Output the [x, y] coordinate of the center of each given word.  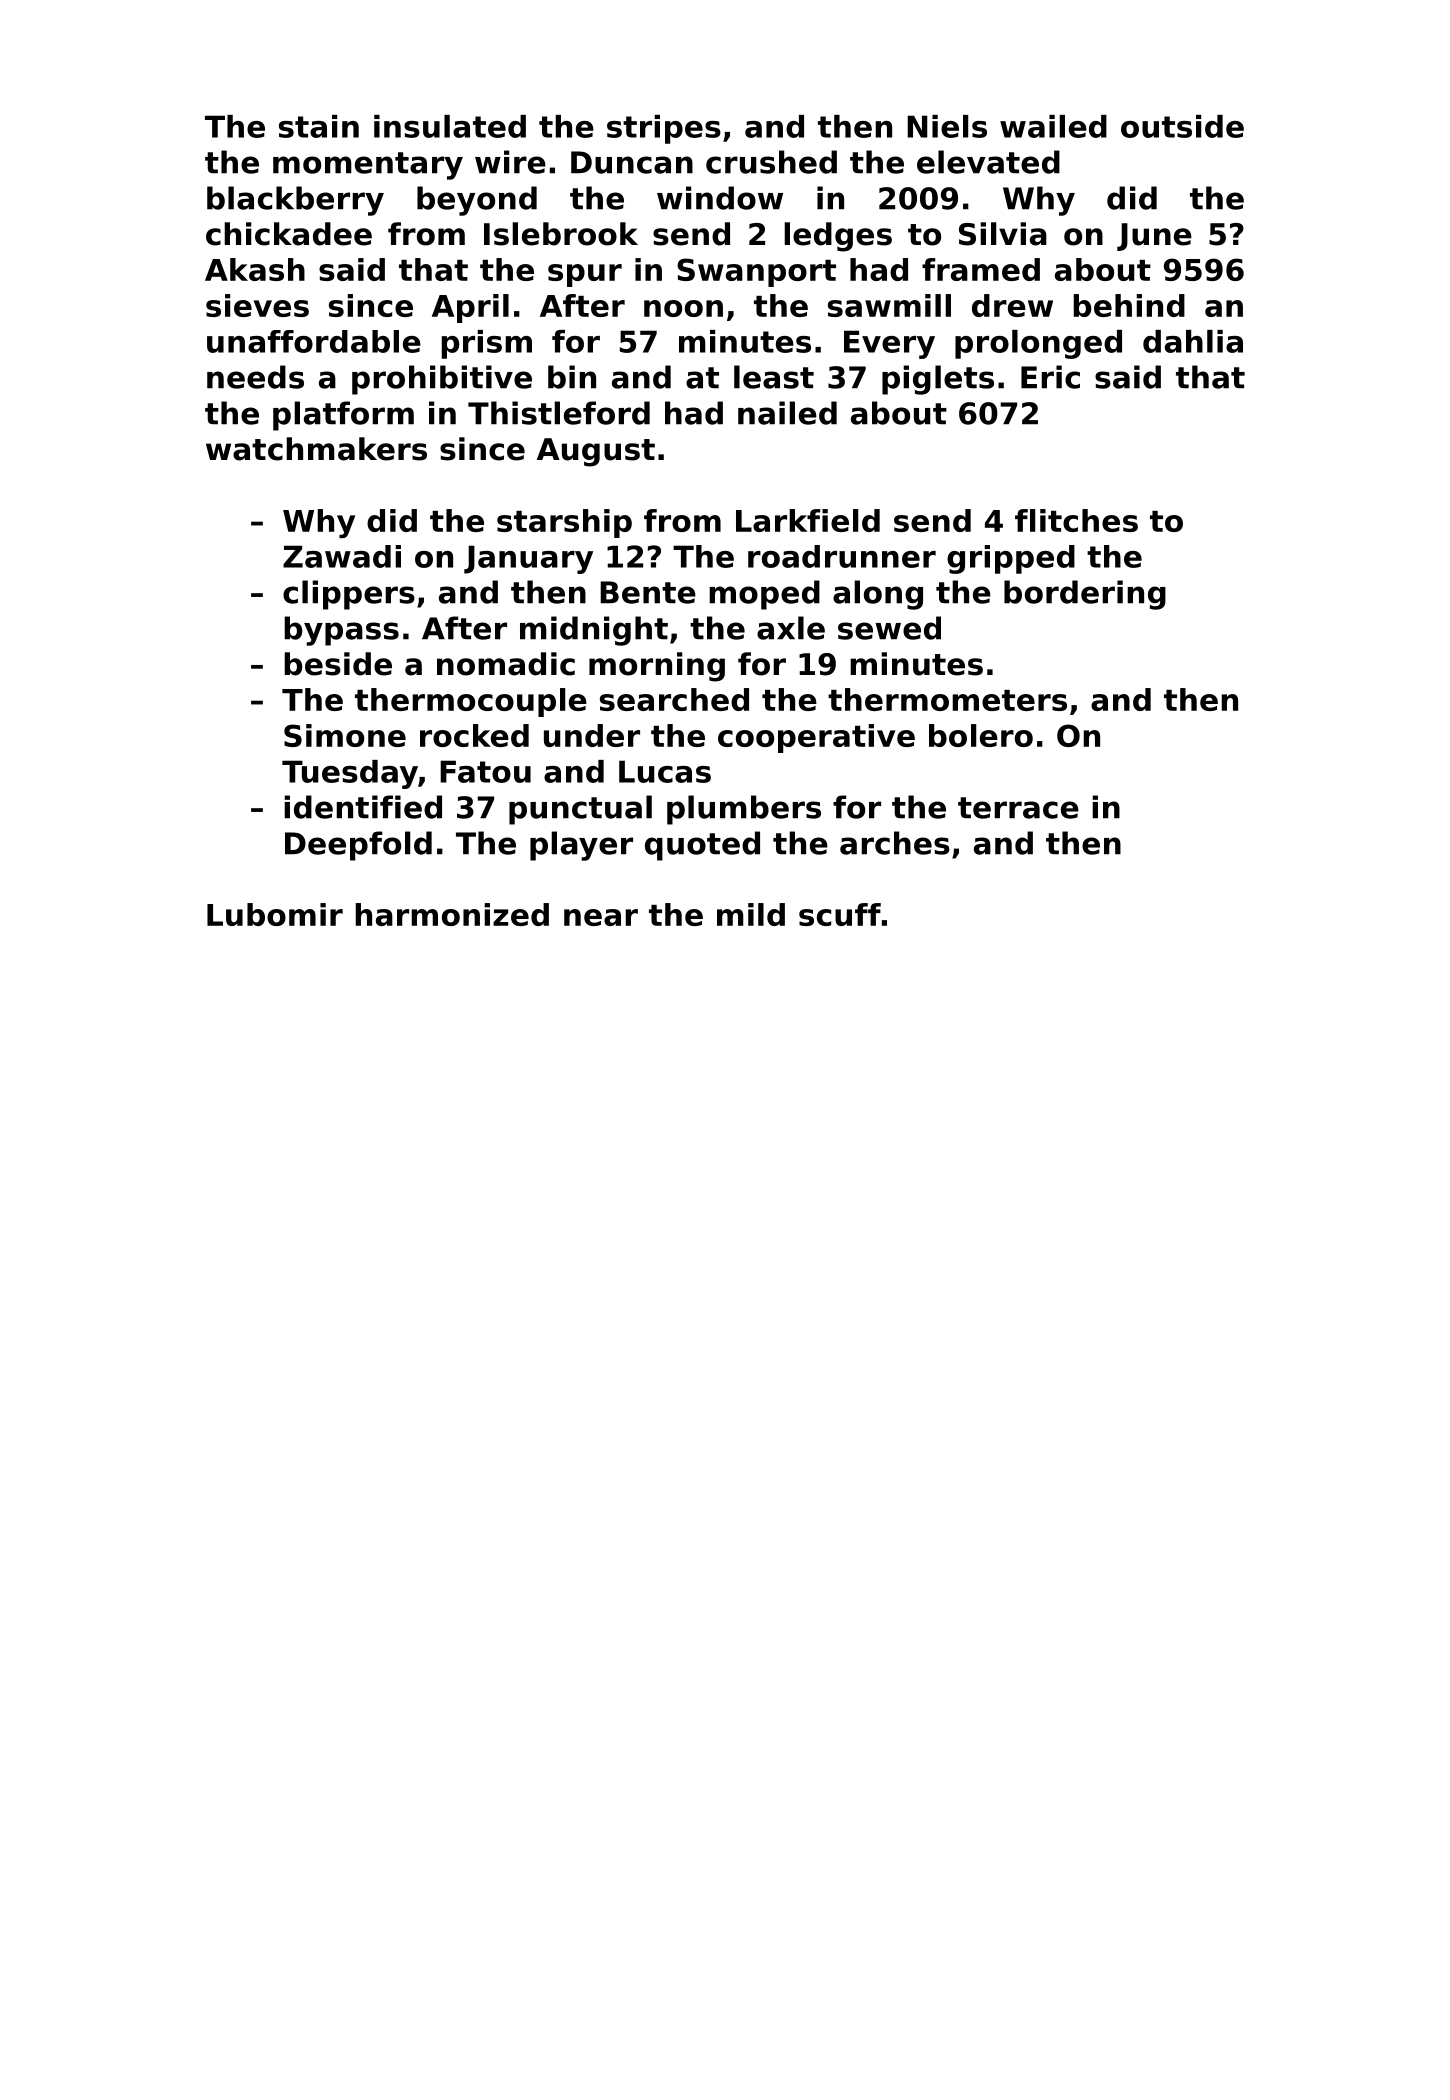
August [596, 452]
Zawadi [342, 556]
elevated [988, 162]
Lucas [665, 771]
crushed [771, 162]
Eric [1050, 377]
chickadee [289, 234]
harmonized [452, 914]
